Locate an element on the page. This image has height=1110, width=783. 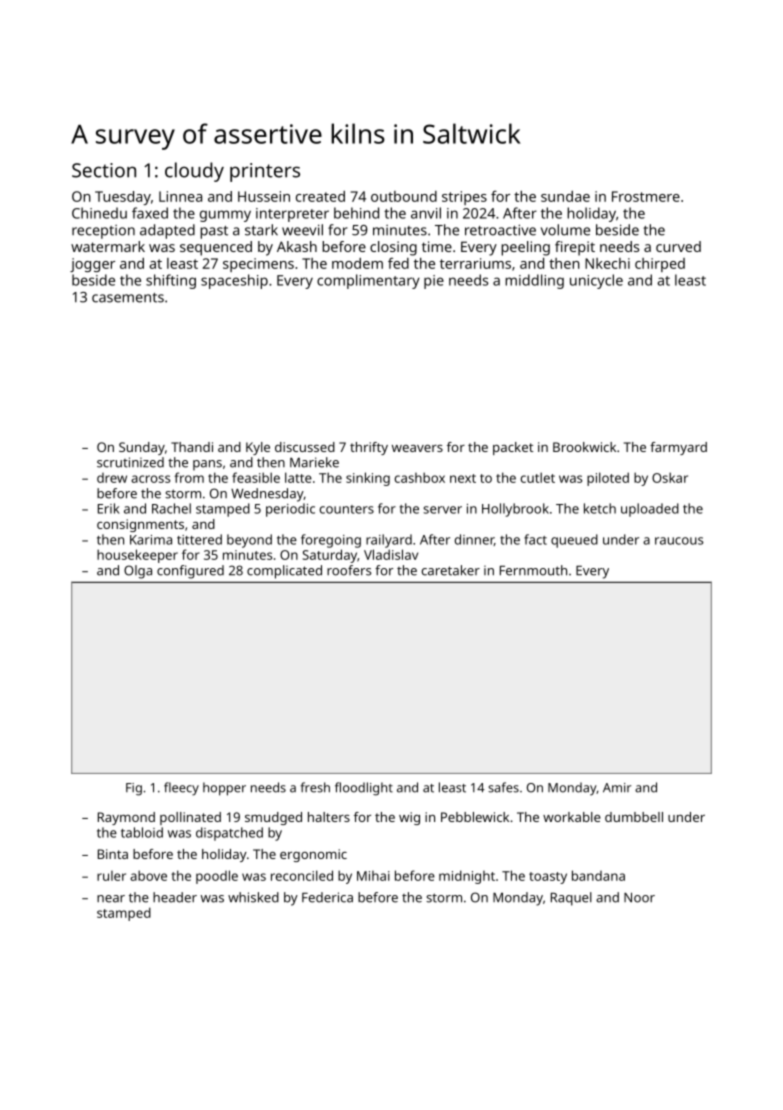
Binta is located at coordinates (113, 854).
